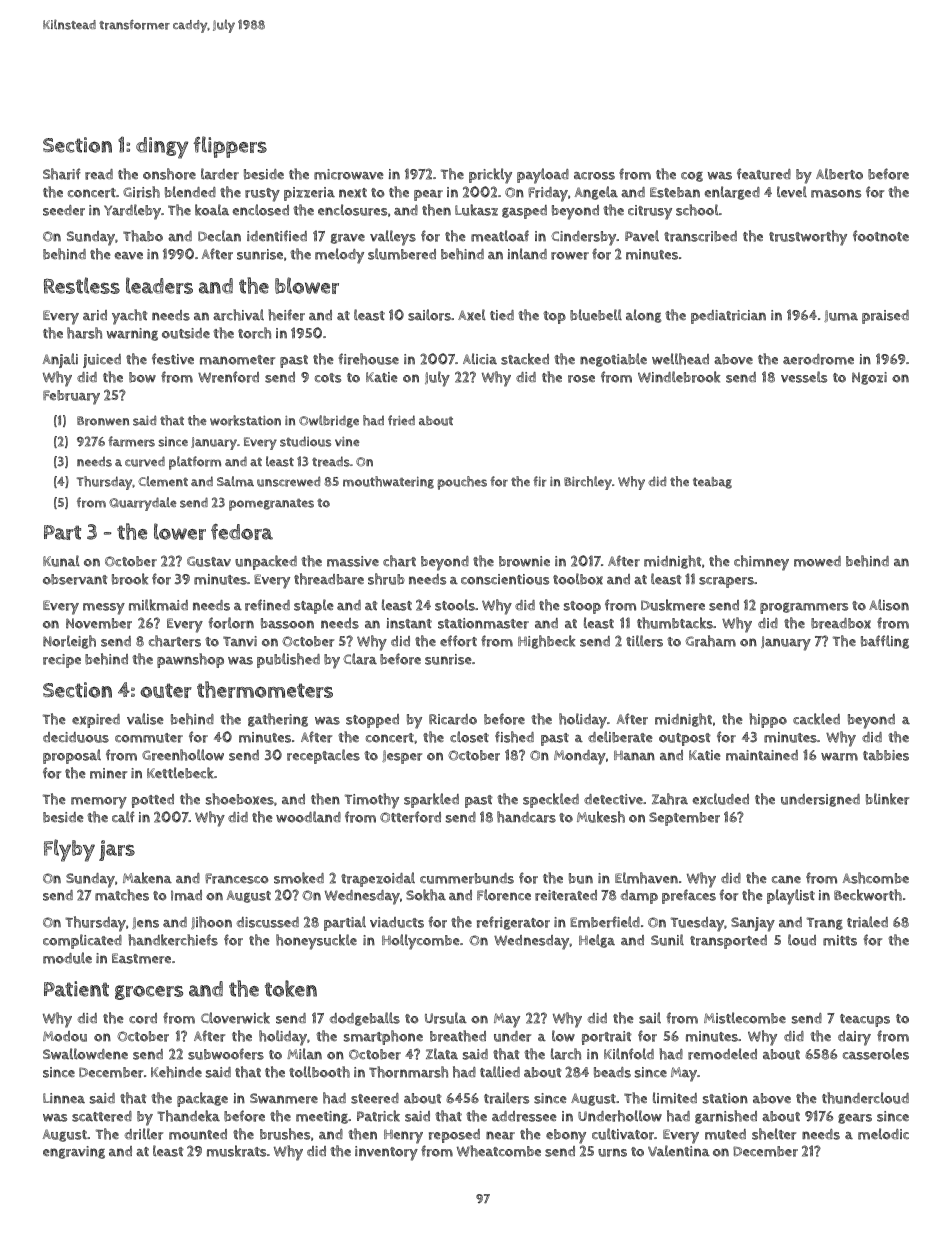 The width and height of the screenshot is (952, 1233). What do you see at coordinates (840, 940) in the screenshot?
I see `mitts` at bounding box center [840, 940].
